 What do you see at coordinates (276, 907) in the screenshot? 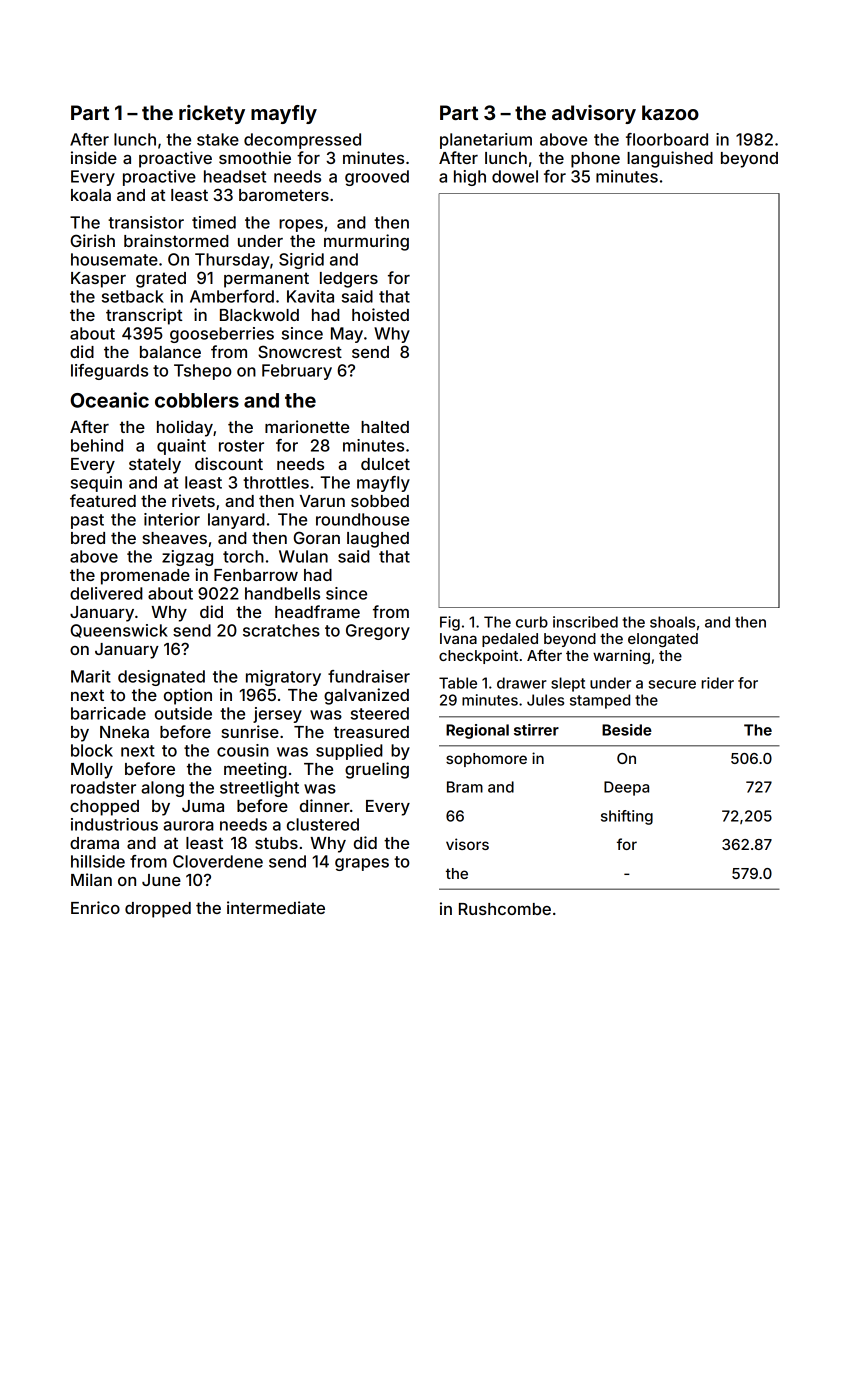
I see `intermediate` at bounding box center [276, 907].
